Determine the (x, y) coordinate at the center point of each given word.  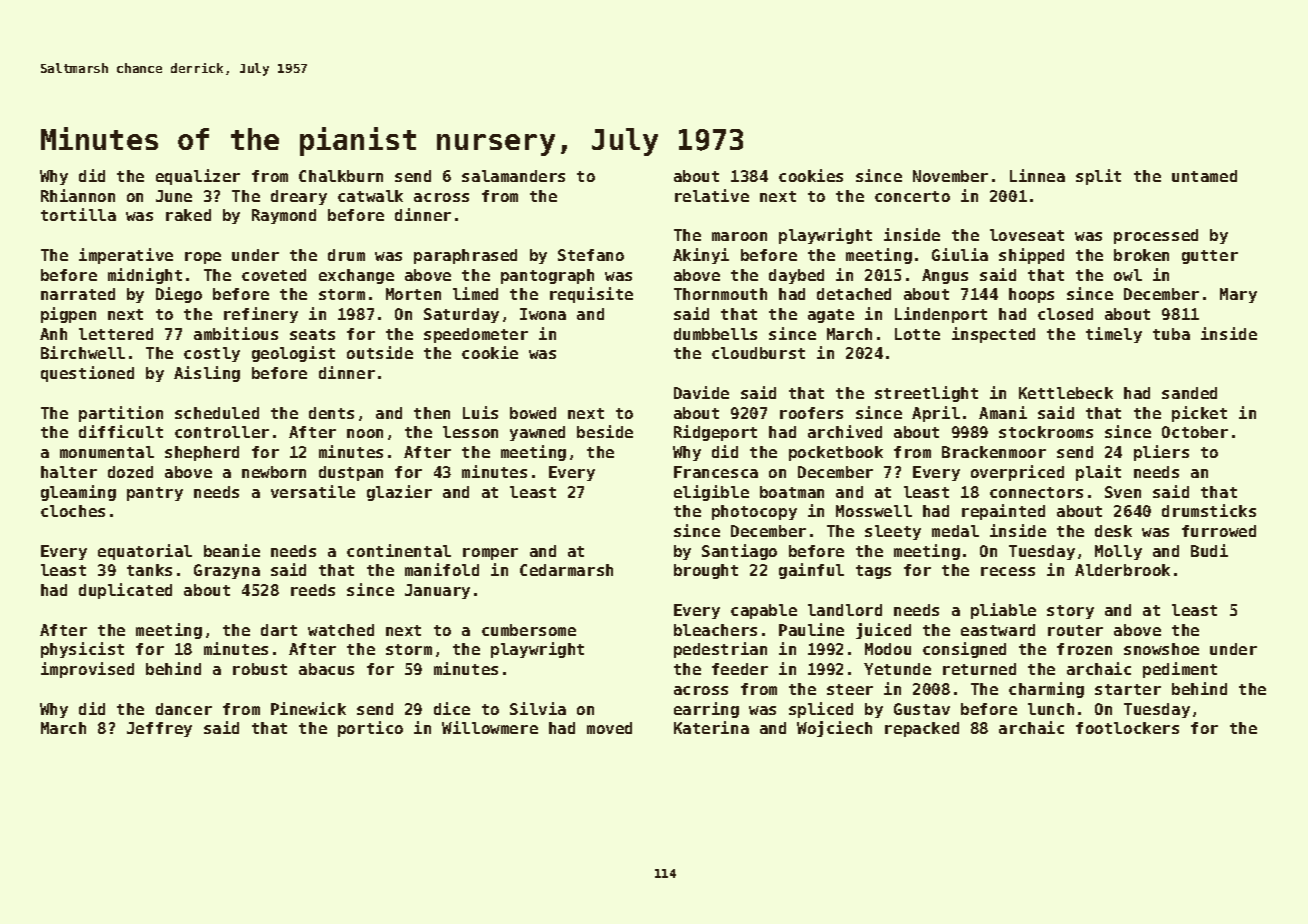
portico (370, 729)
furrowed (1219, 531)
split (1098, 177)
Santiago (739, 552)
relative (712, 195)
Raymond (284, 216)
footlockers (1127, 728)
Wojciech (834, 729)
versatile (313, 491)
